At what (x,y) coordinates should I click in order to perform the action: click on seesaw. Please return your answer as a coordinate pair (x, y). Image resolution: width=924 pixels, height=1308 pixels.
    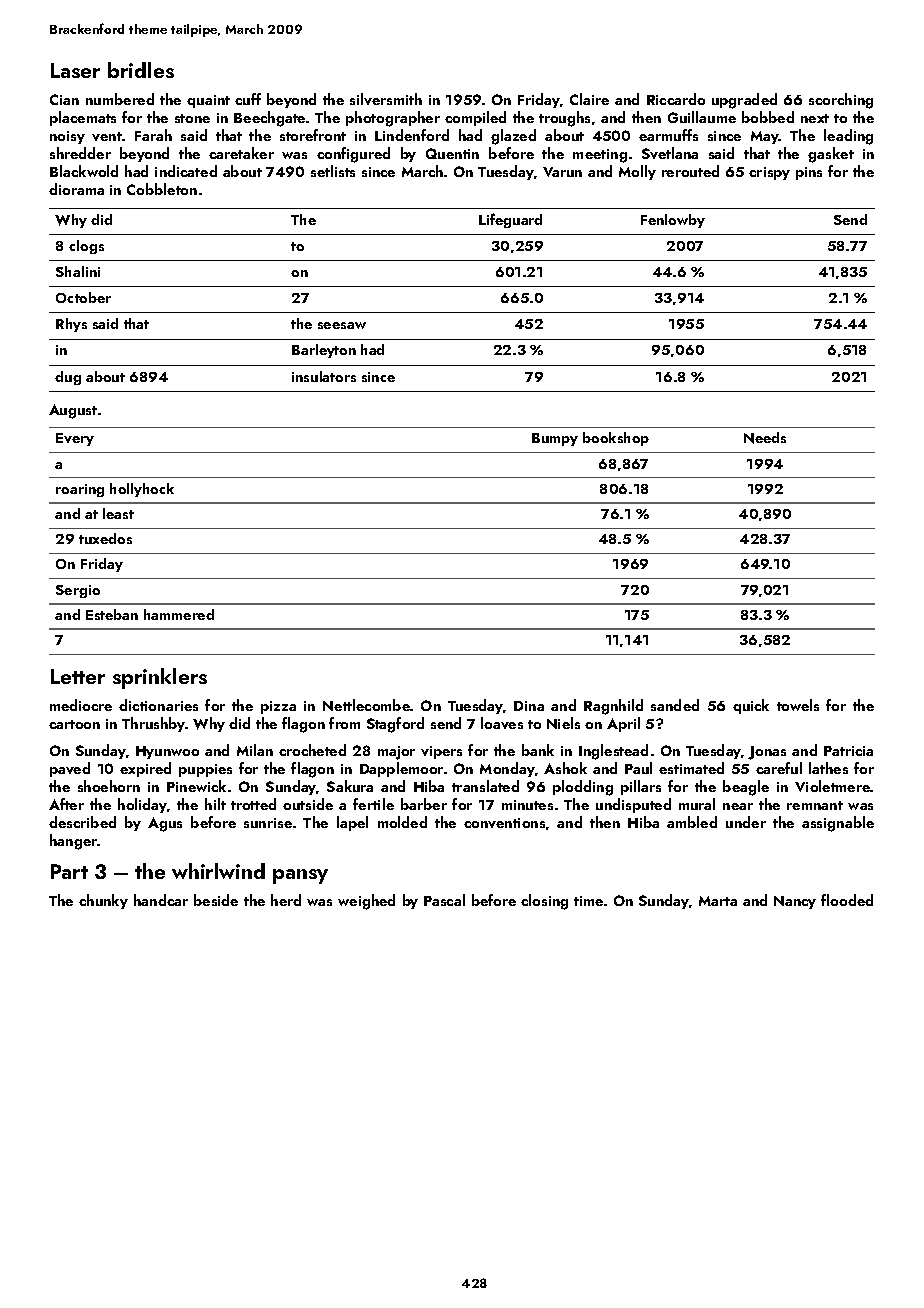
    Looking at the image, I should click on (342, 325).
